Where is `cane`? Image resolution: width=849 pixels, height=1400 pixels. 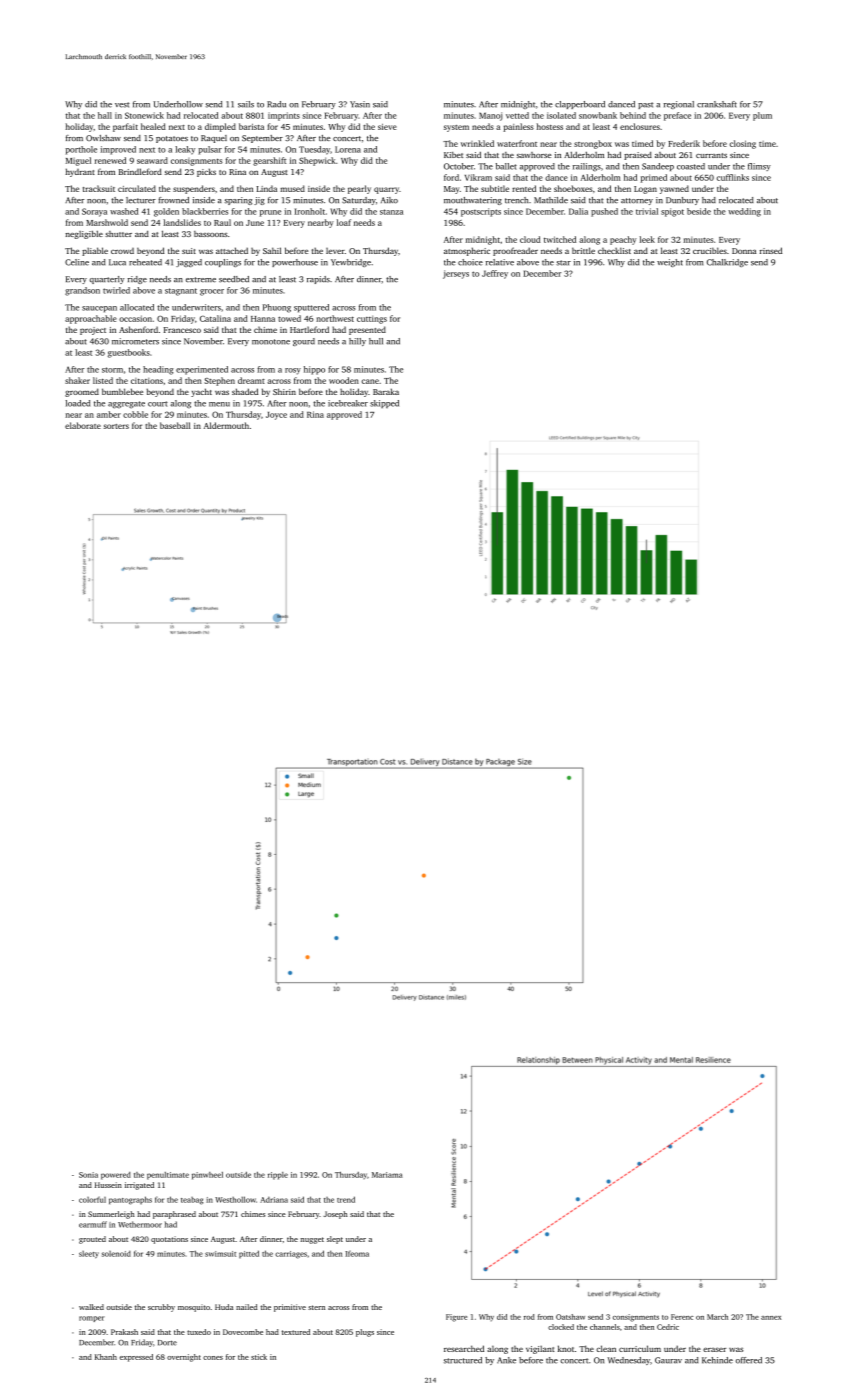 cane is located at coordinates (370, 381).
